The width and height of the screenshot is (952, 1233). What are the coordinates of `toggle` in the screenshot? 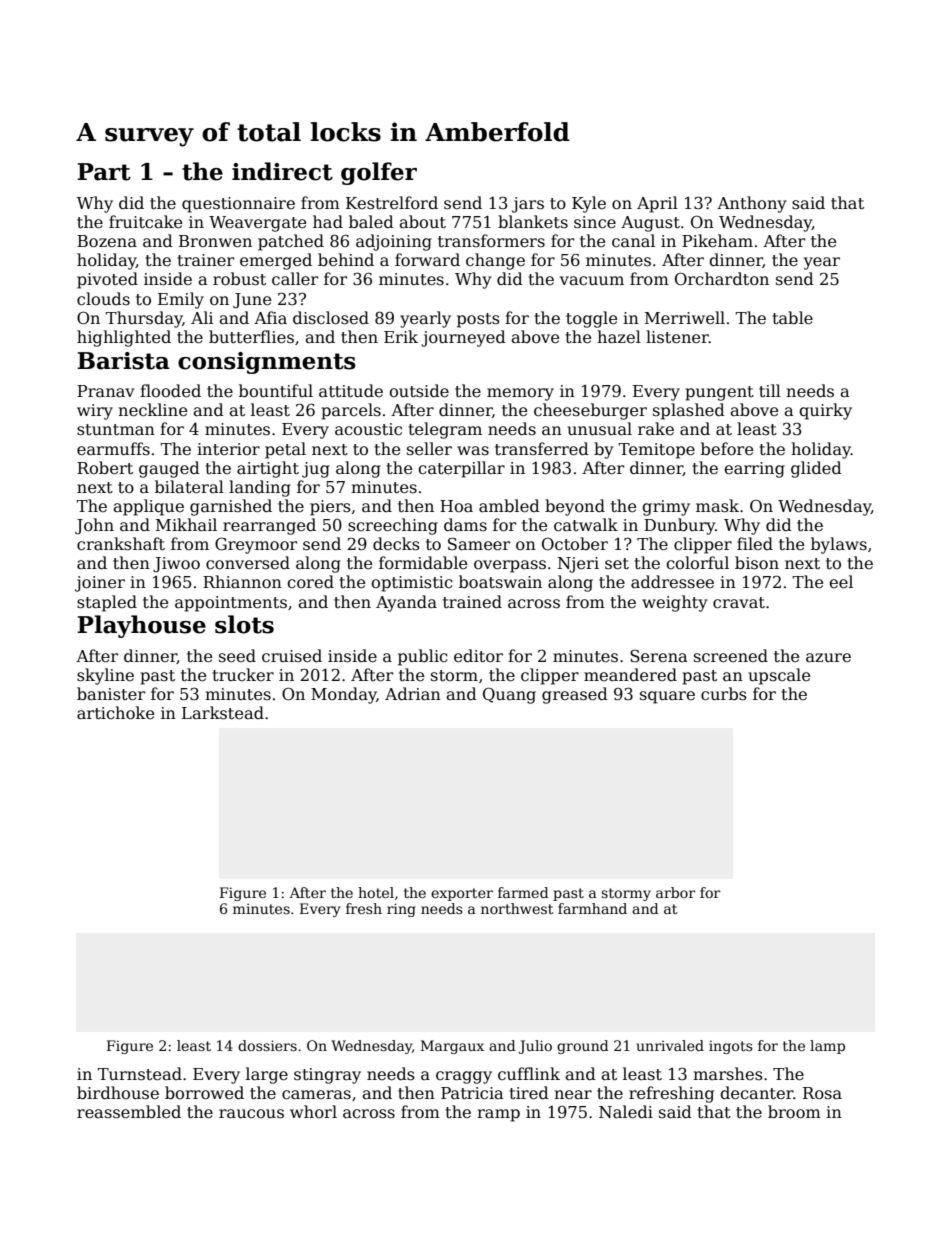 It's located at (591, 319).
